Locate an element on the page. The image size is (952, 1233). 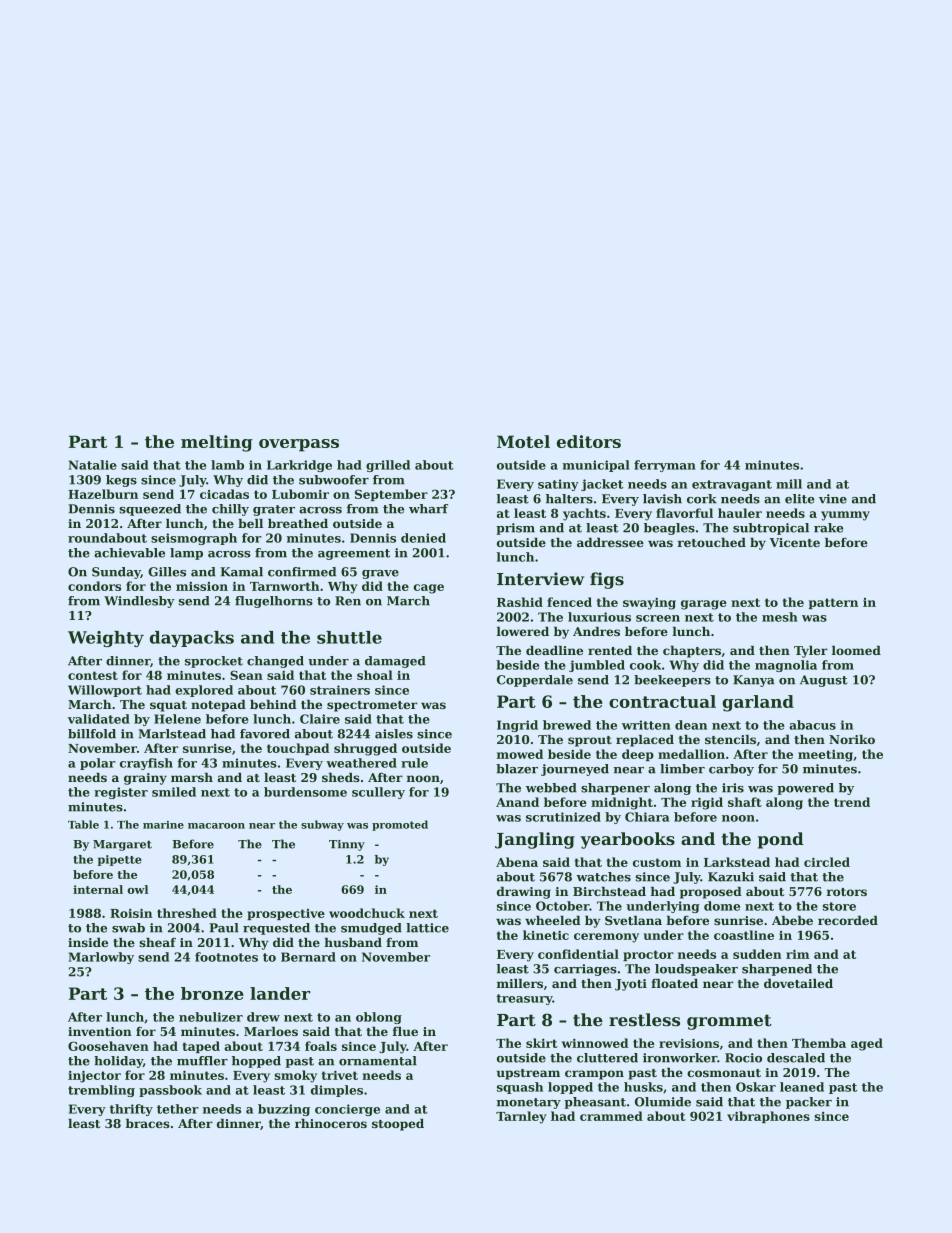
Natalie is located at coordinates (93, 465).
